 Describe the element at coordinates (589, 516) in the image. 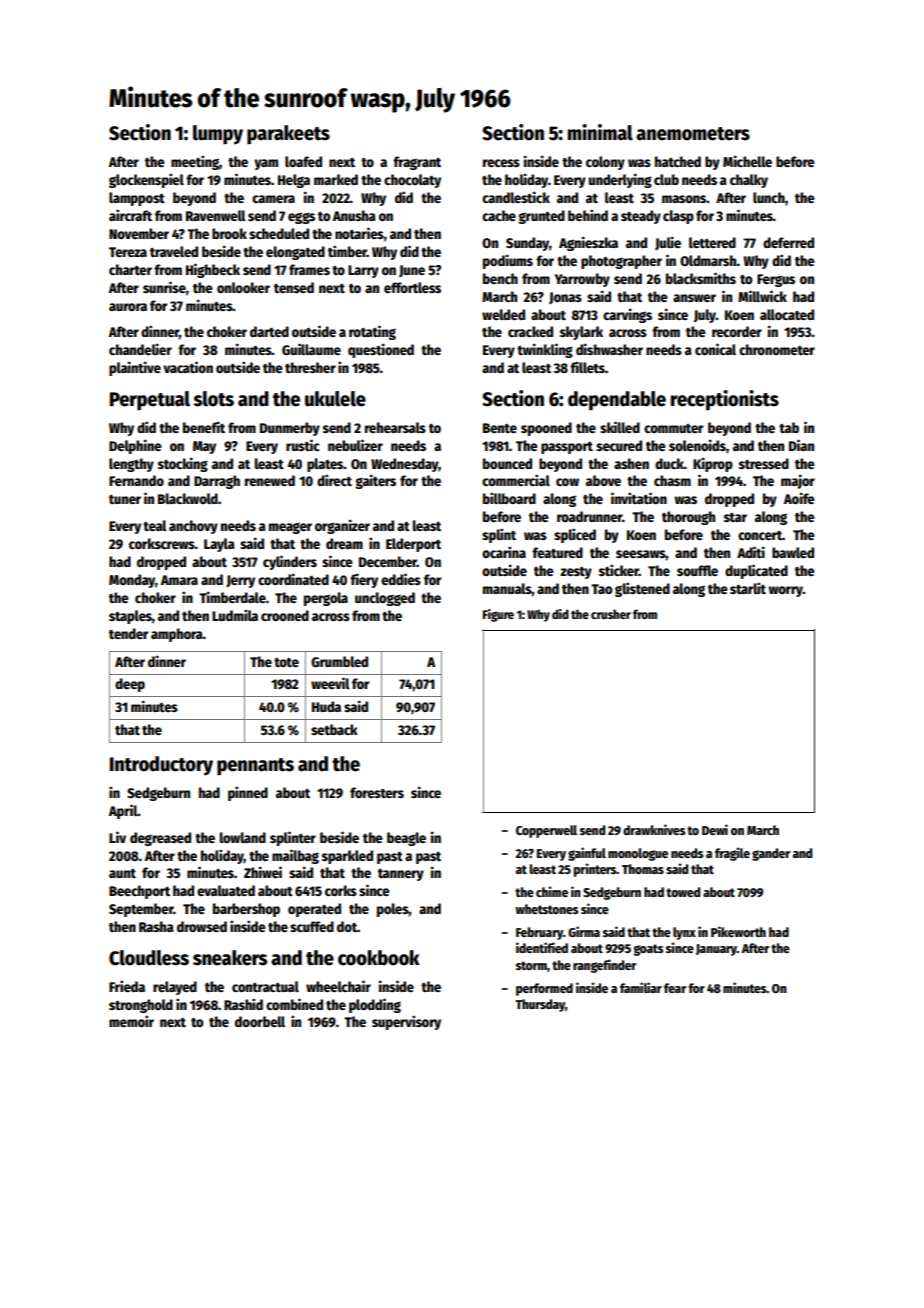

I see `roadrunner` at that location.
